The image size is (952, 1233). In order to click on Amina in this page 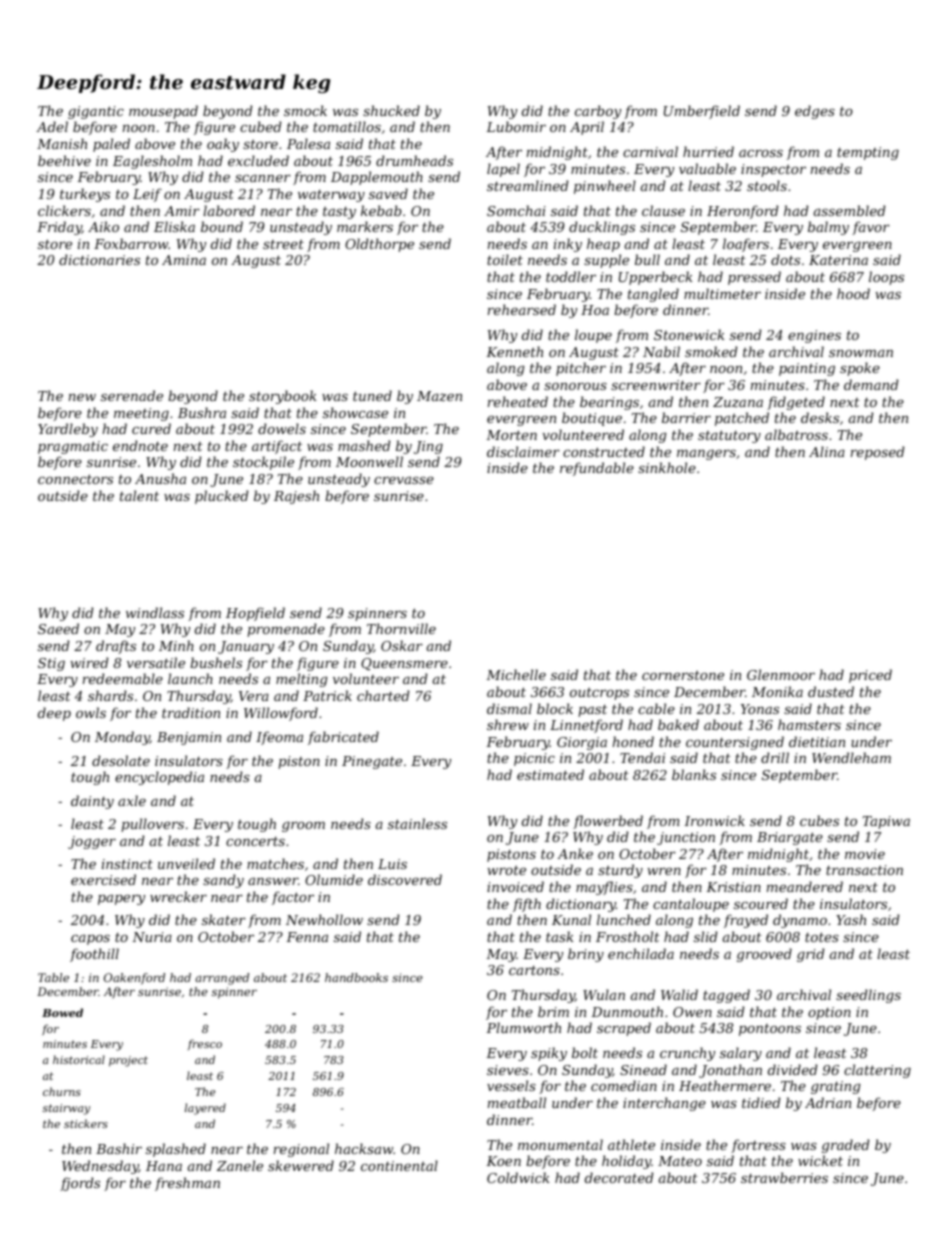, I will do `click(184, 260)`.
